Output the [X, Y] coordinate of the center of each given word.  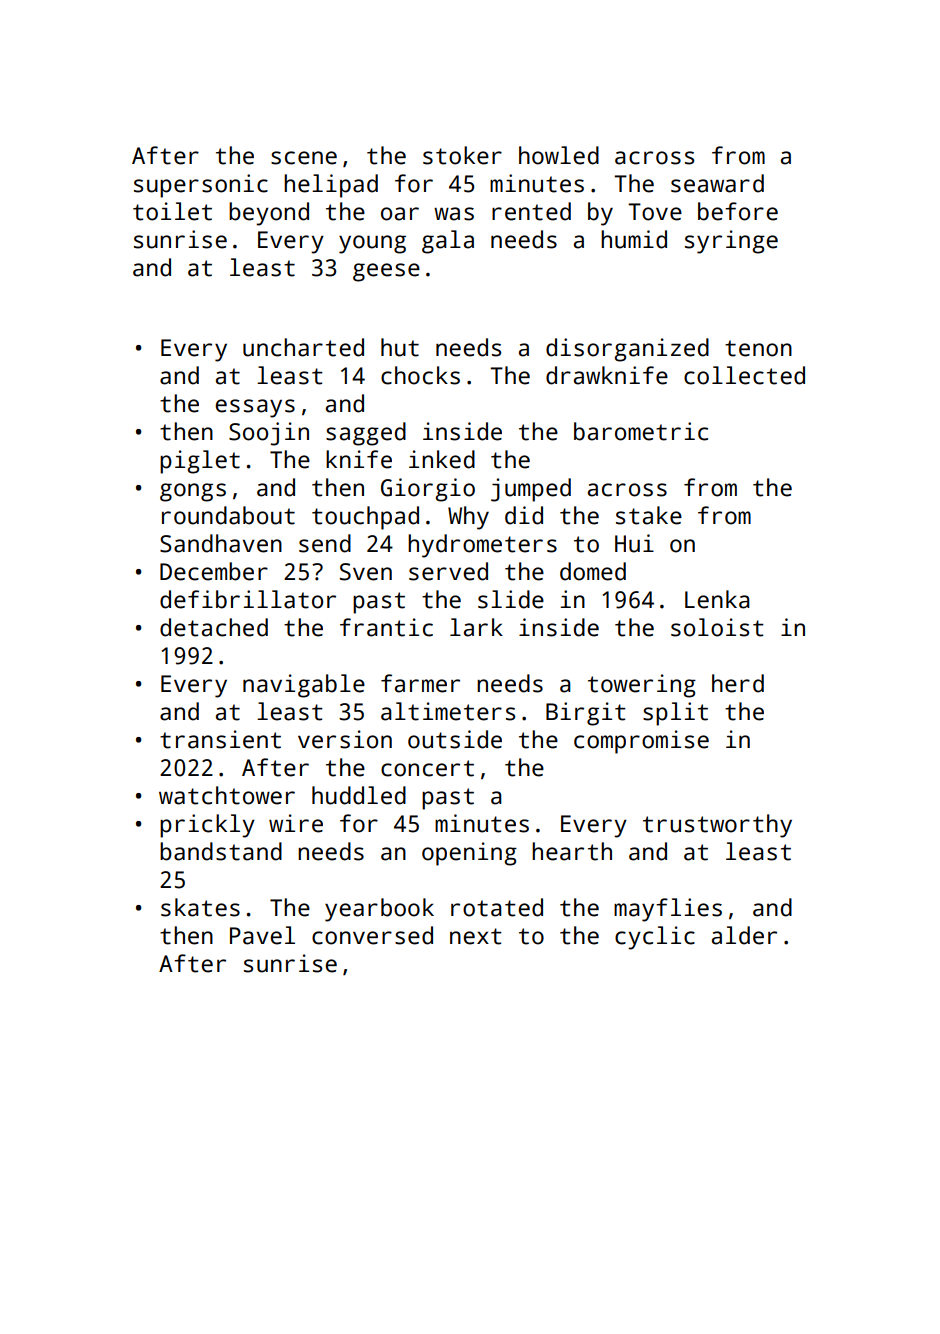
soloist [717, 627]
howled [559, 155]
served [448, 571]
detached [214, 627]
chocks [420, 375]
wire [296, 823]
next [476, 936]
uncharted [303, 347]
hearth [572, 851]
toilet [172, 211]
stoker [462, 155]
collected [744, 375]
